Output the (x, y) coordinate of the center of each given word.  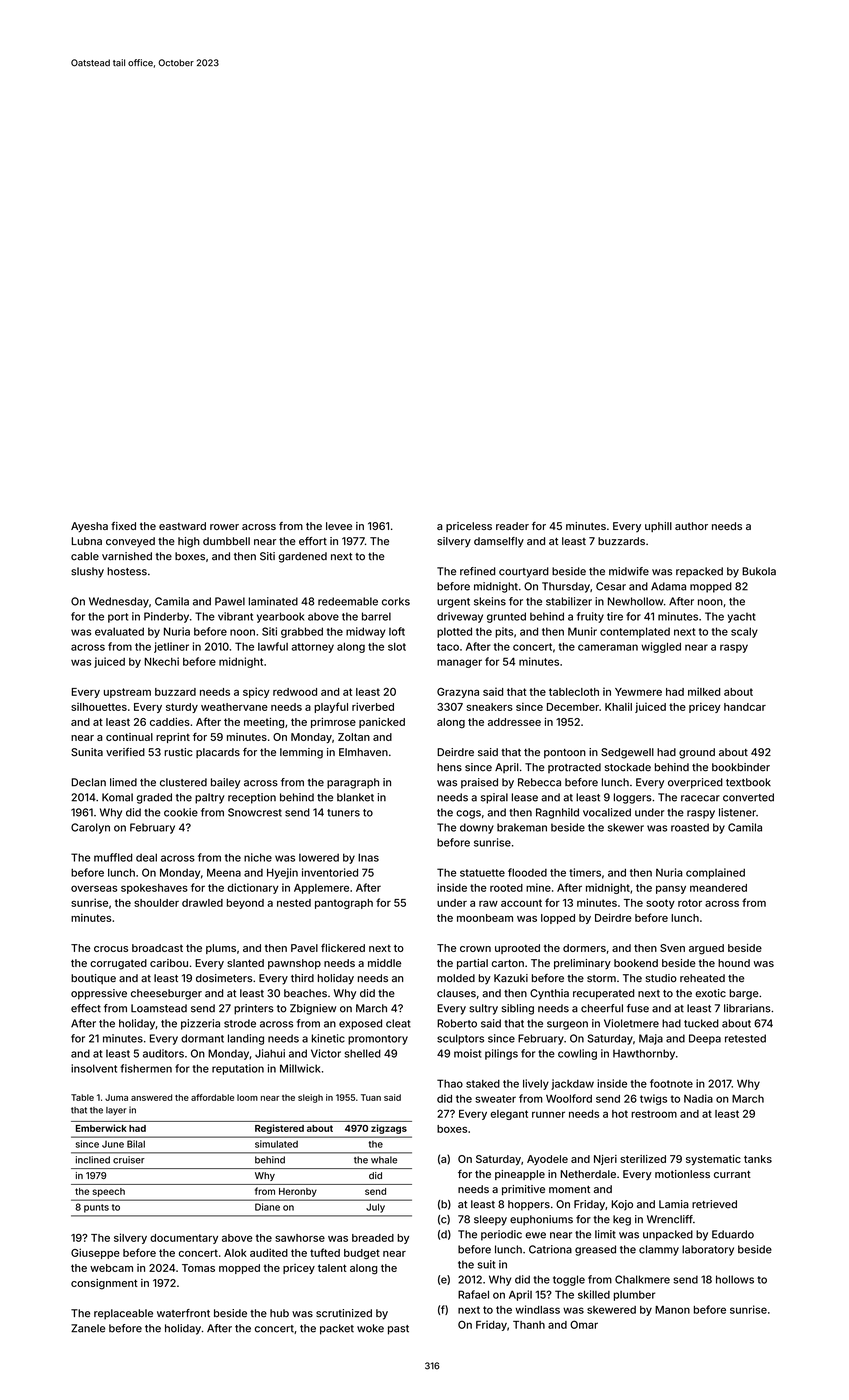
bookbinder (741, 767)
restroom (654, 1114)
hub (279, 1313)
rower (224, 527)
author (691, 526)
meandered (718, 888)
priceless (469, 527)
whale (384, 1160)
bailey (225, 783)
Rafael (473, 1294)
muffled (113, 857)
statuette (482, 873)
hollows (735, 1279)
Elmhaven (363, 752)
